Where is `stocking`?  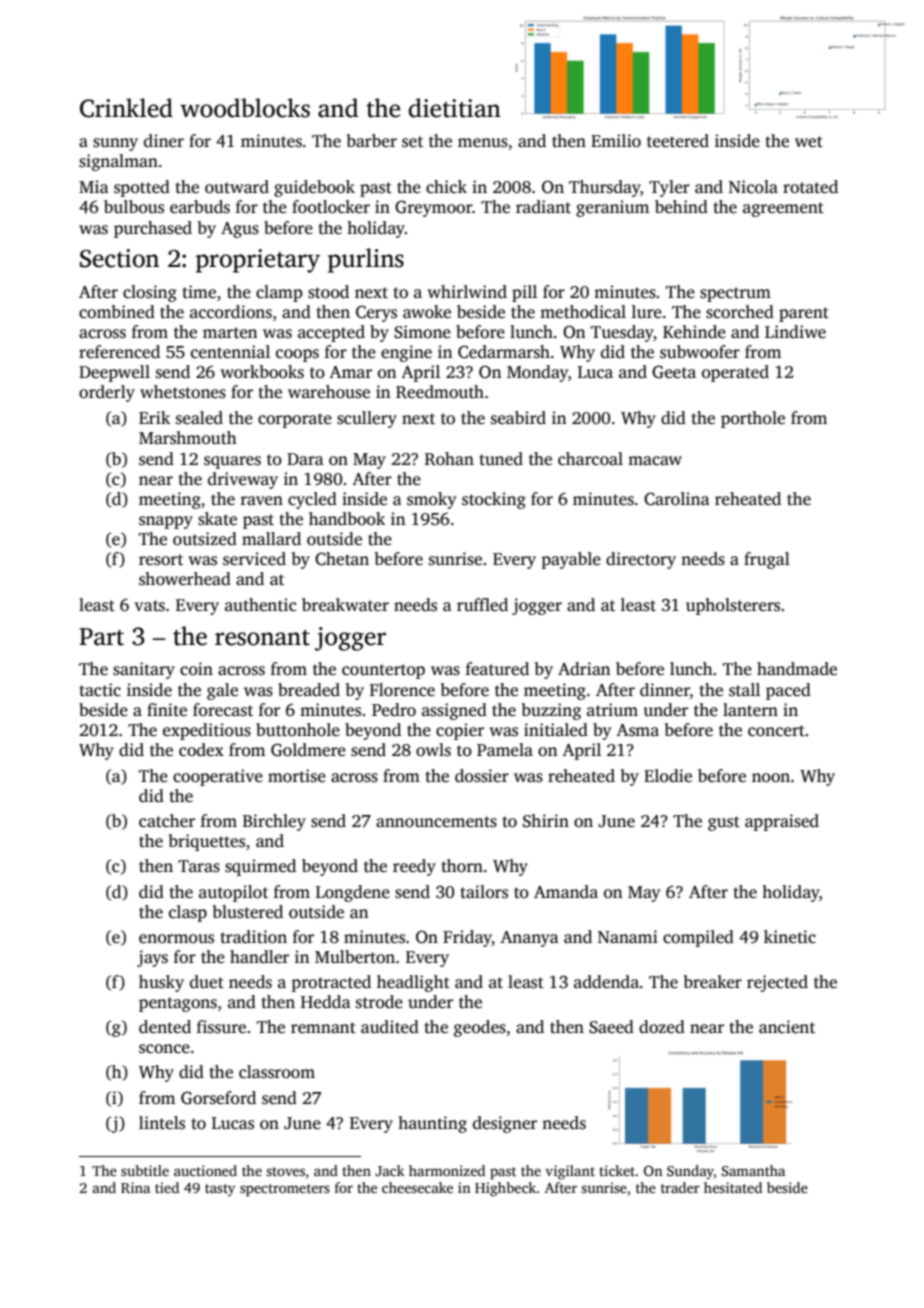
stocking is located at coordinates (494, 500).
